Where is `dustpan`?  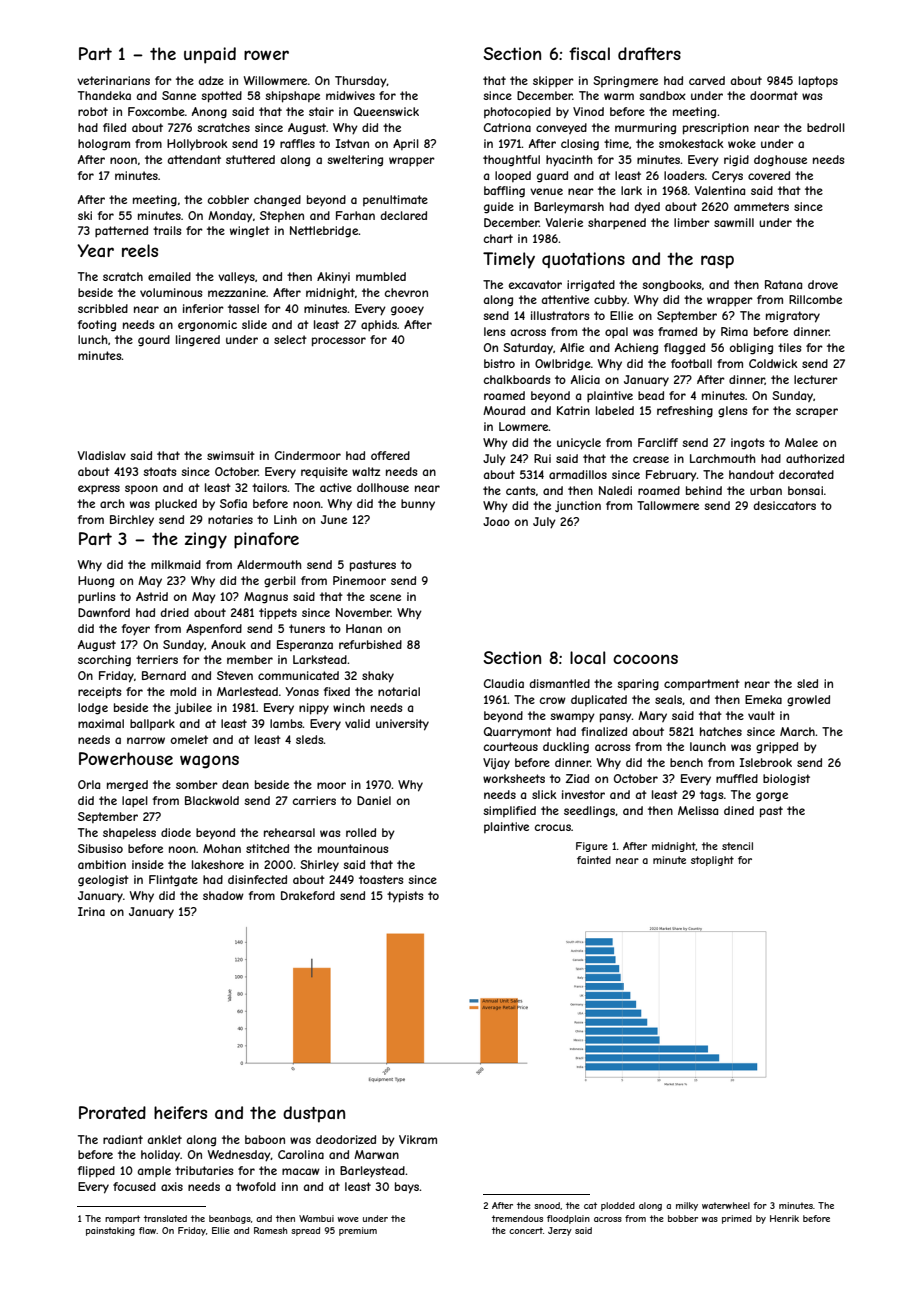 dustpan is located at coordinates (314, 1114).
